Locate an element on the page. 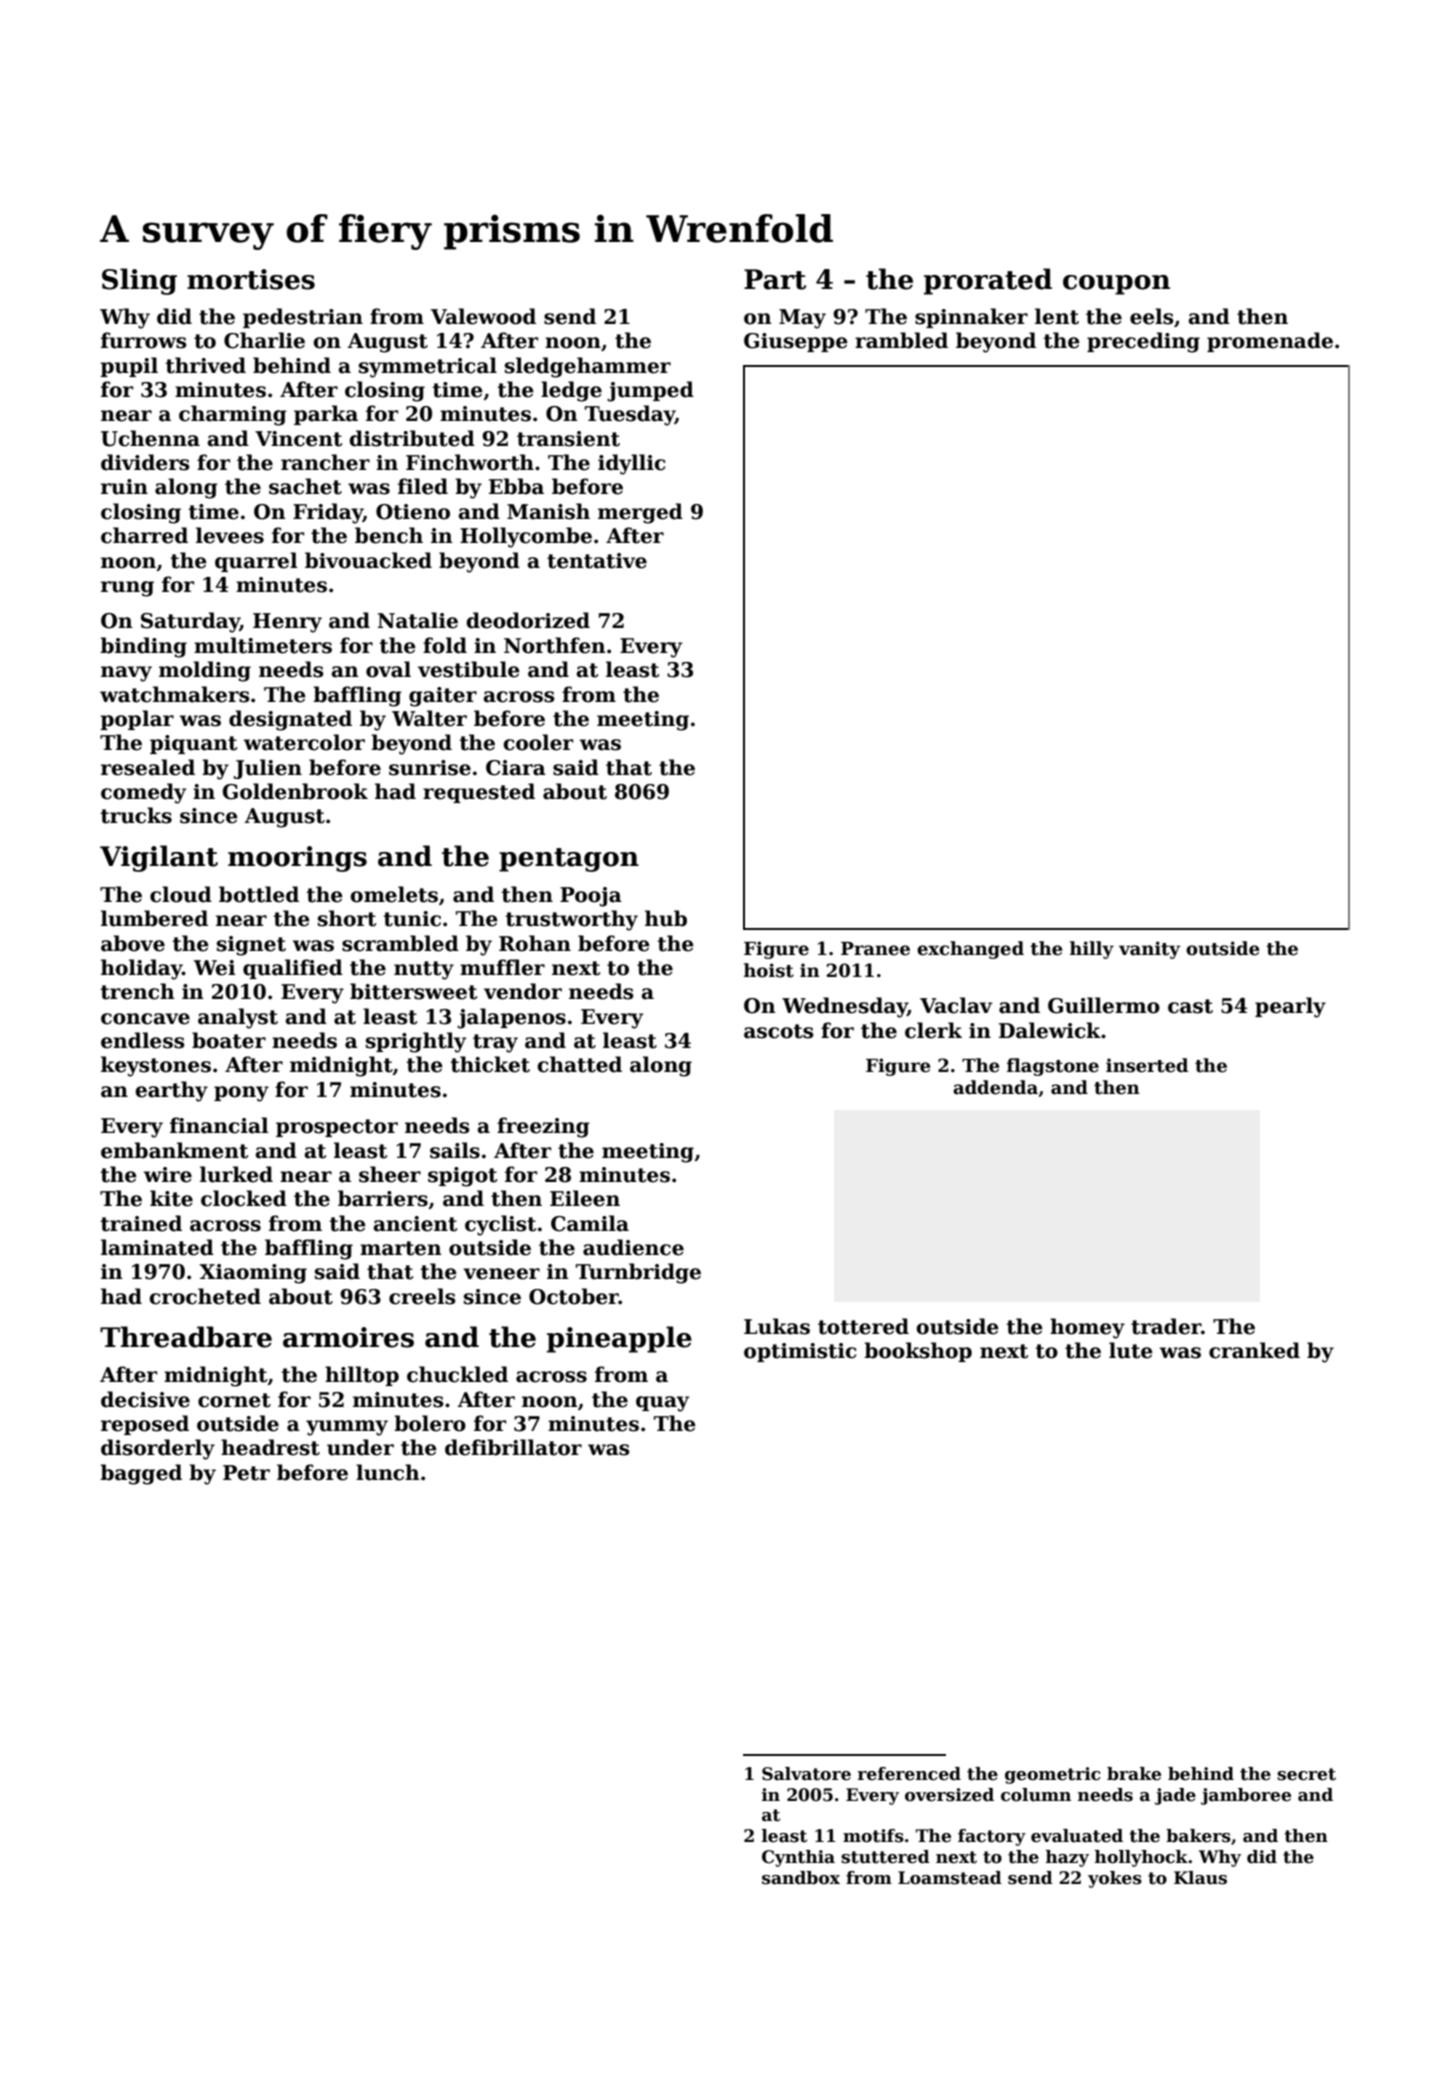 This image has width=1450, height=2100. Valewood is located at coordinates (483, 316).
